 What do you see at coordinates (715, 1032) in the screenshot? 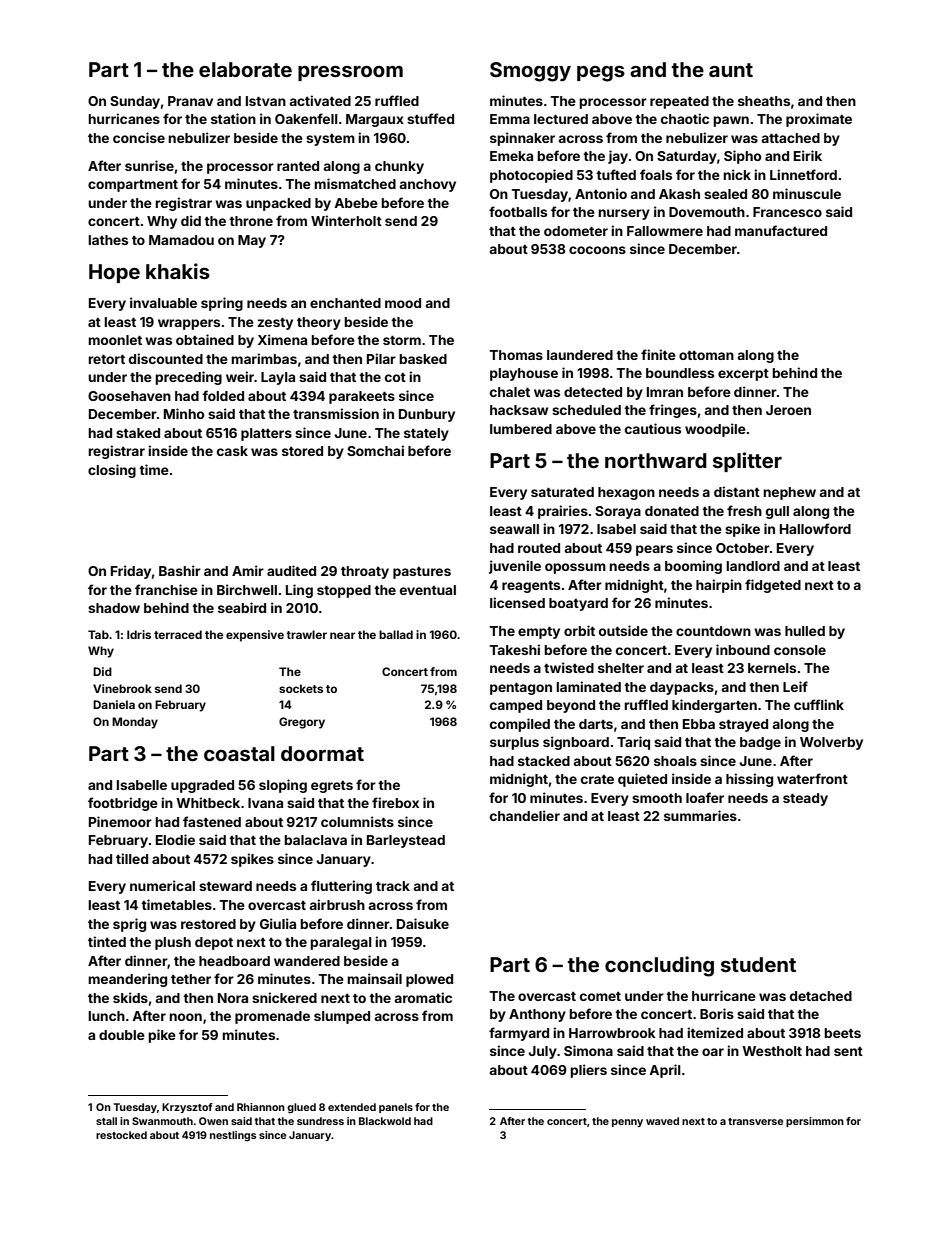
I see `itemized` at bounding box center [715, 1032].
